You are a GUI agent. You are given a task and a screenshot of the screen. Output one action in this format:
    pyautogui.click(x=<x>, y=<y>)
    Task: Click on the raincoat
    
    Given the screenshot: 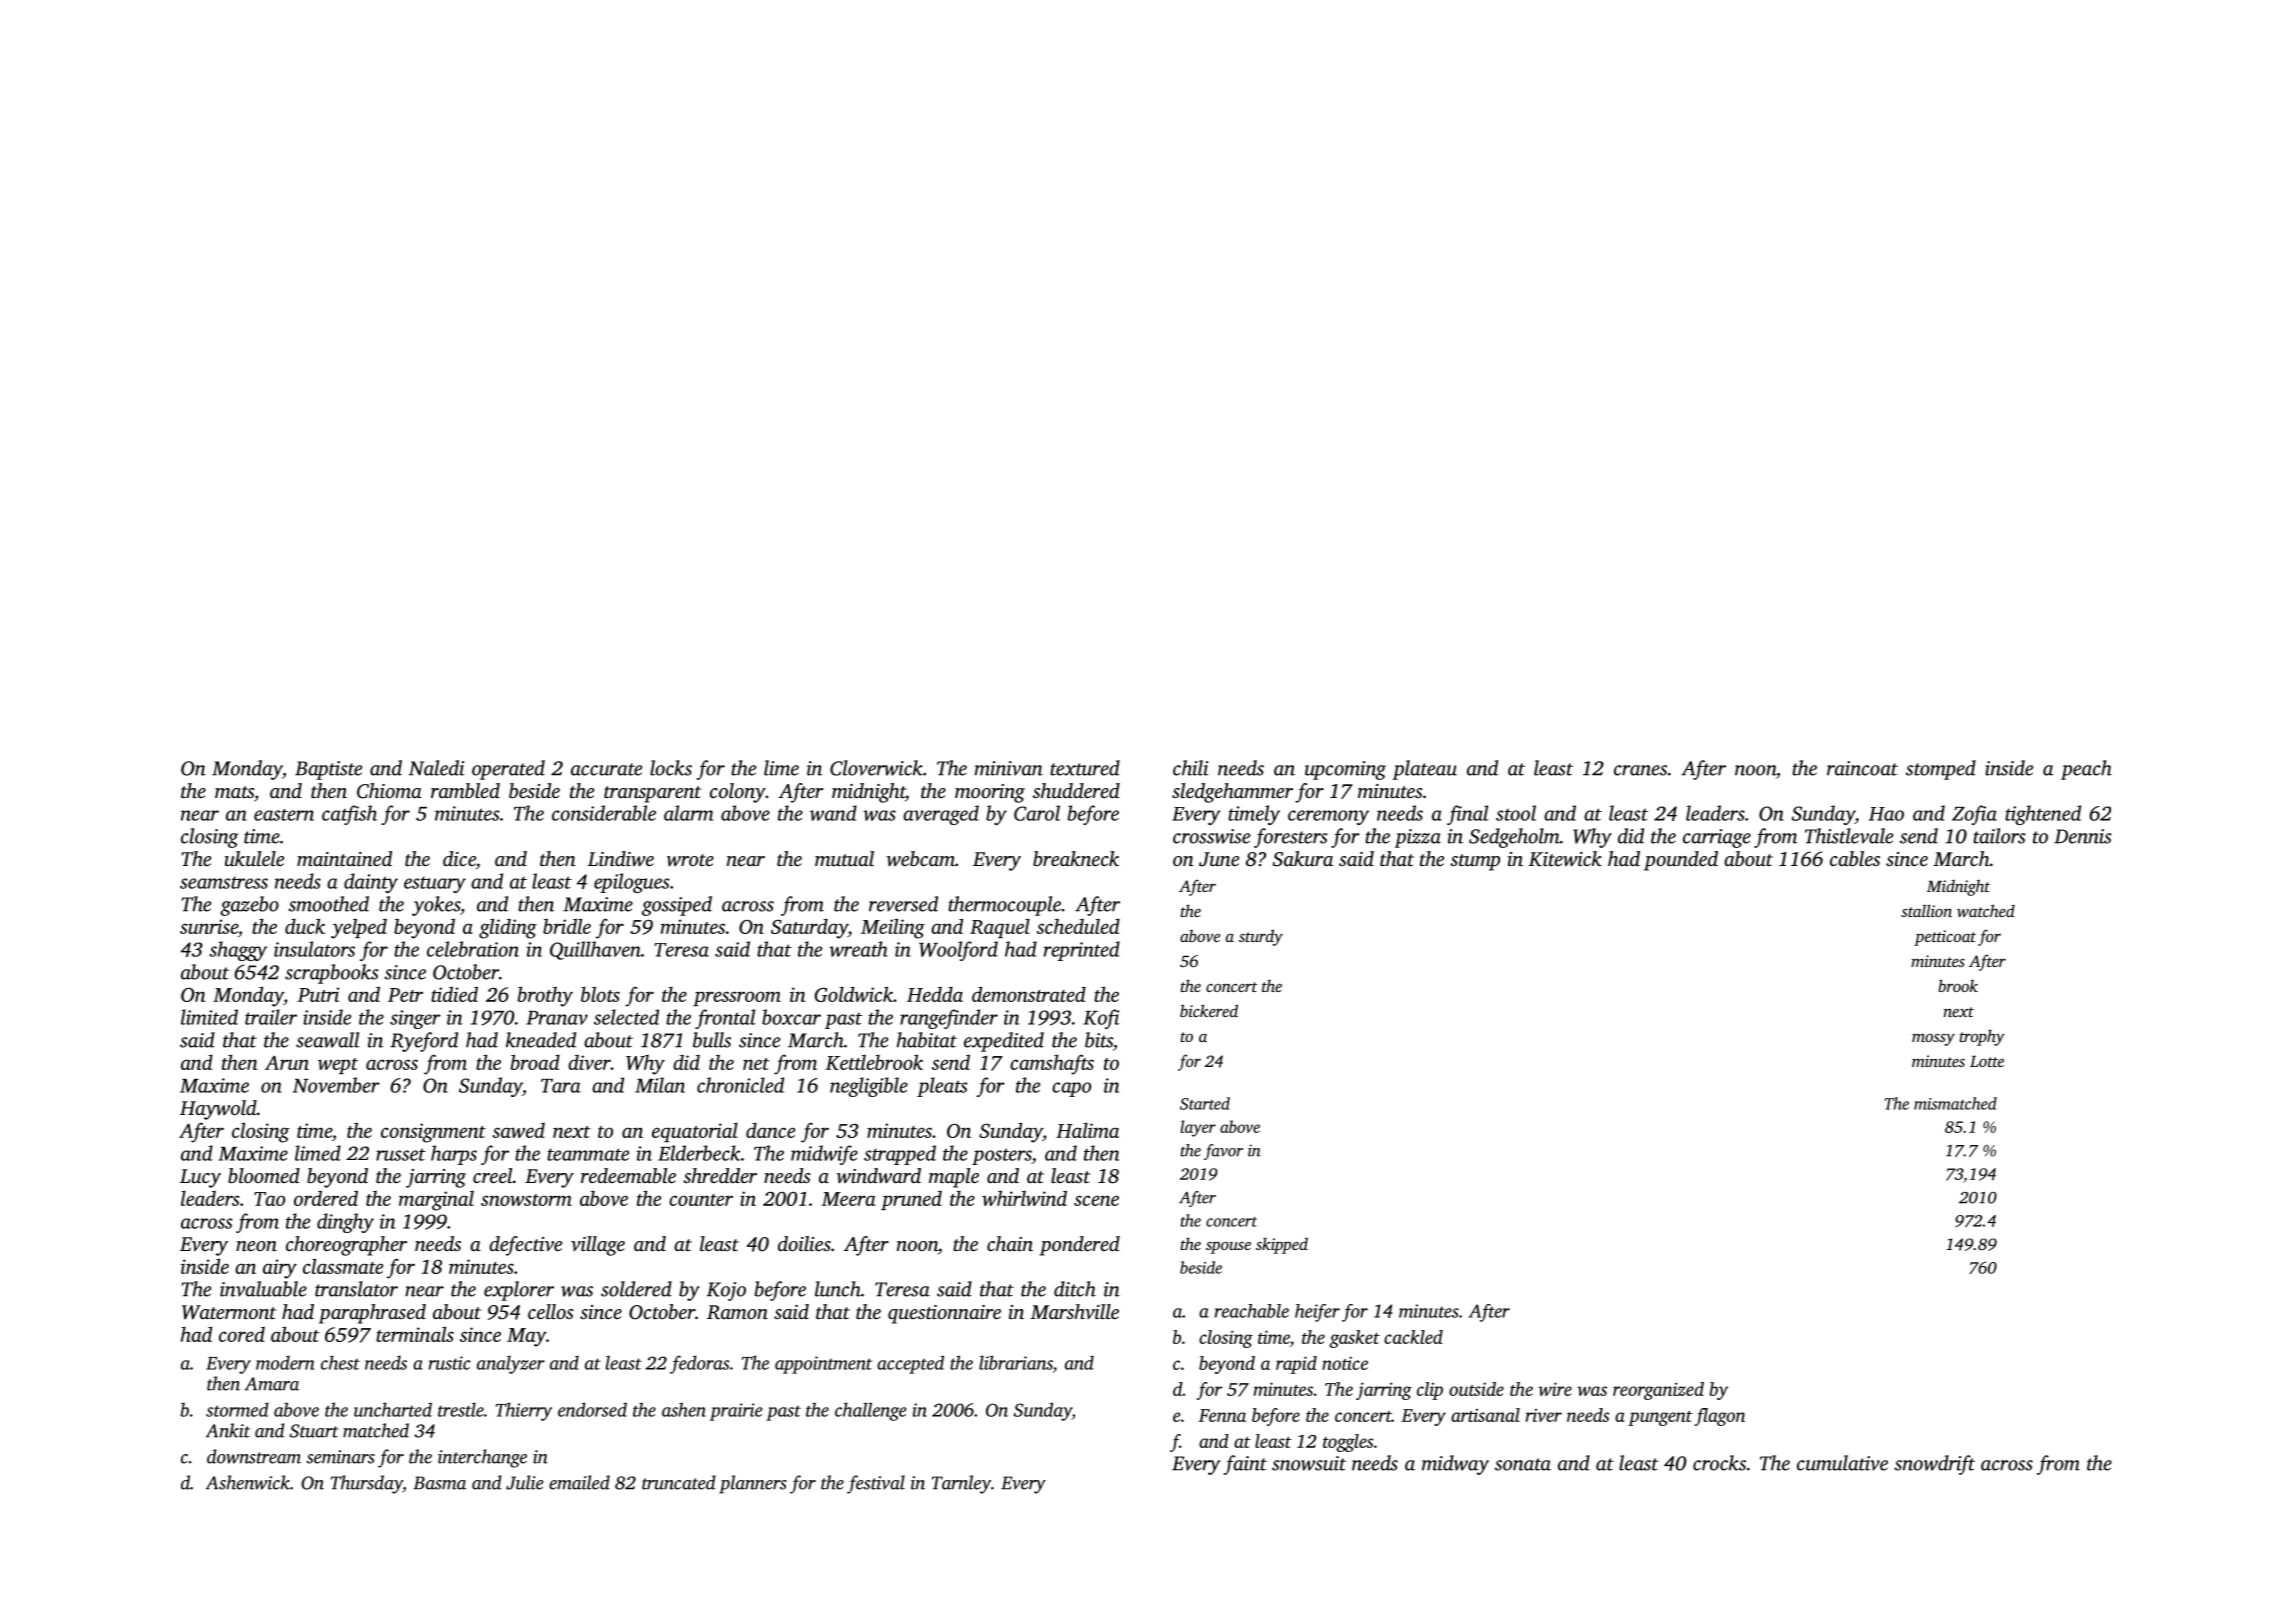 What is the action you would take?
    pyautogui.click(x=1862, y=768)
